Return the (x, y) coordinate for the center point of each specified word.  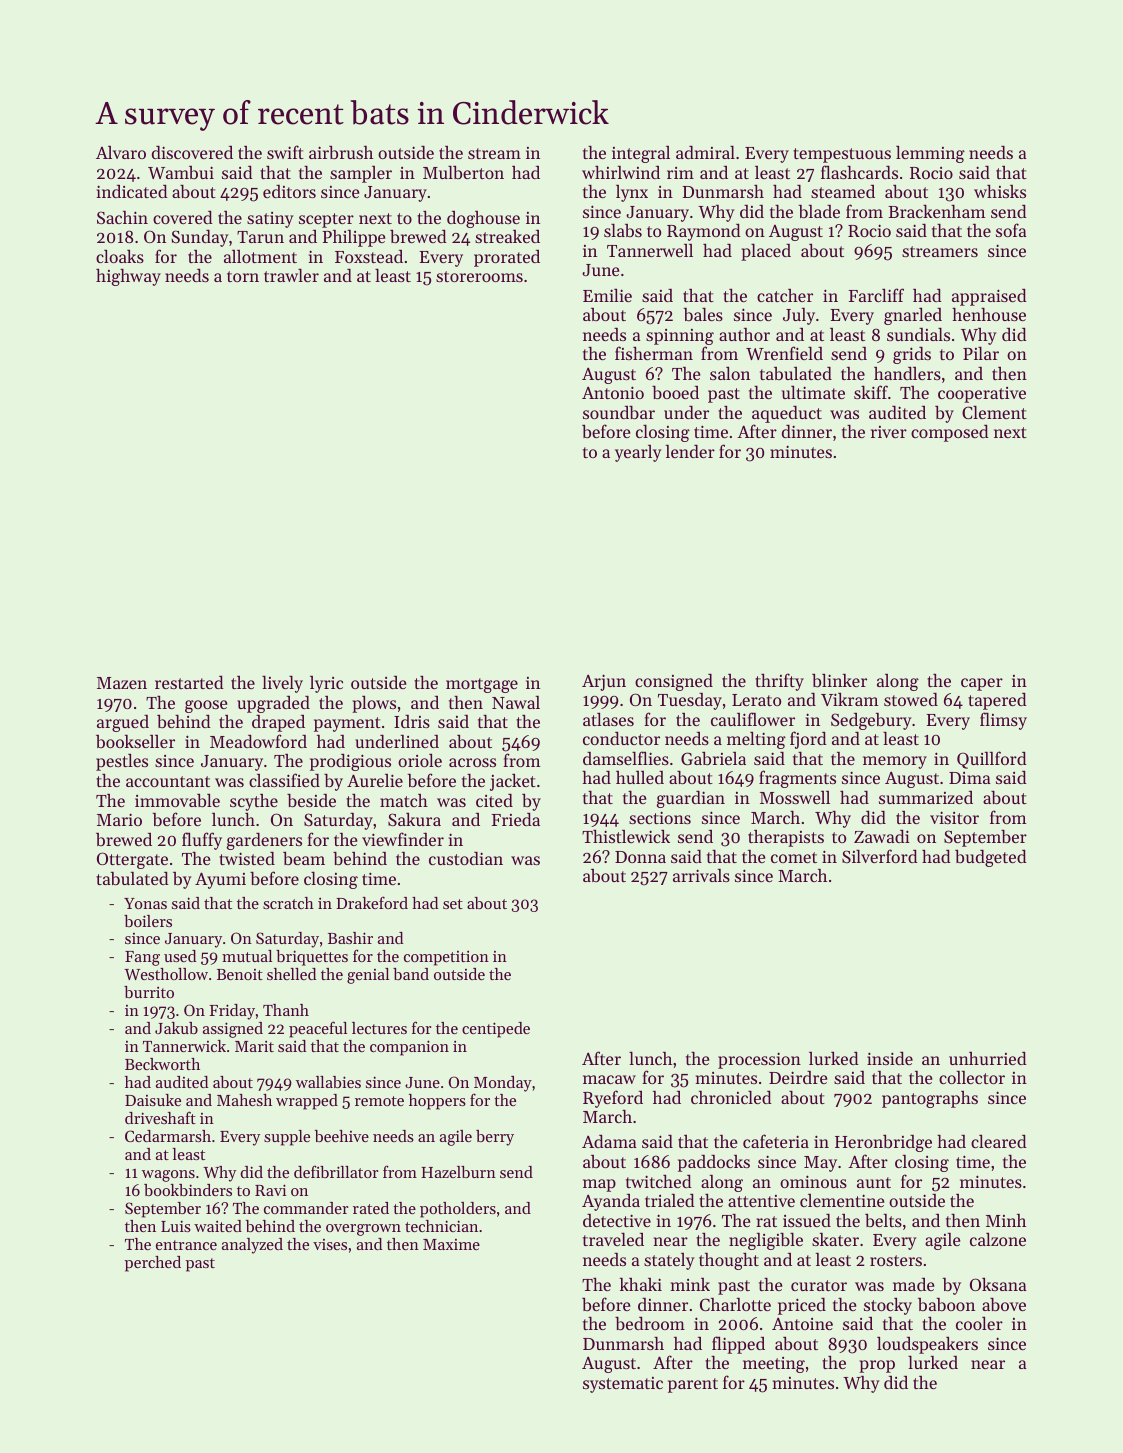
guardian (691, 799)
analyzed (252, 1246)
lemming (930, 154)
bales (703, 314)
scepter (326, 220)
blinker (839, 680)
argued (123, 723)
